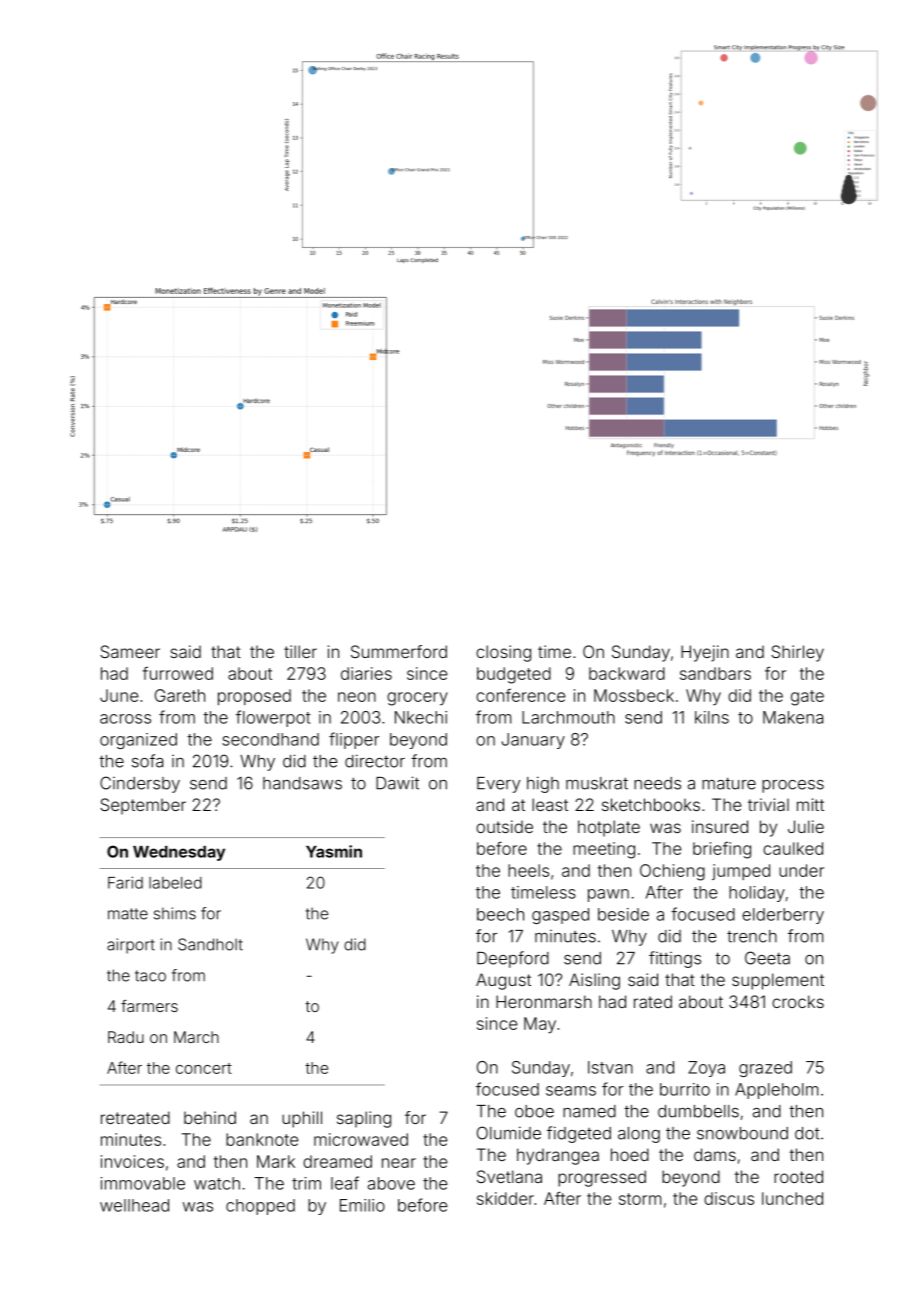 The height and width of the screenshot is (1308, 924). What do you see at coordinates (712, 717) in the screenshot?
I see `kilns` at bounding box center [712, 717].
